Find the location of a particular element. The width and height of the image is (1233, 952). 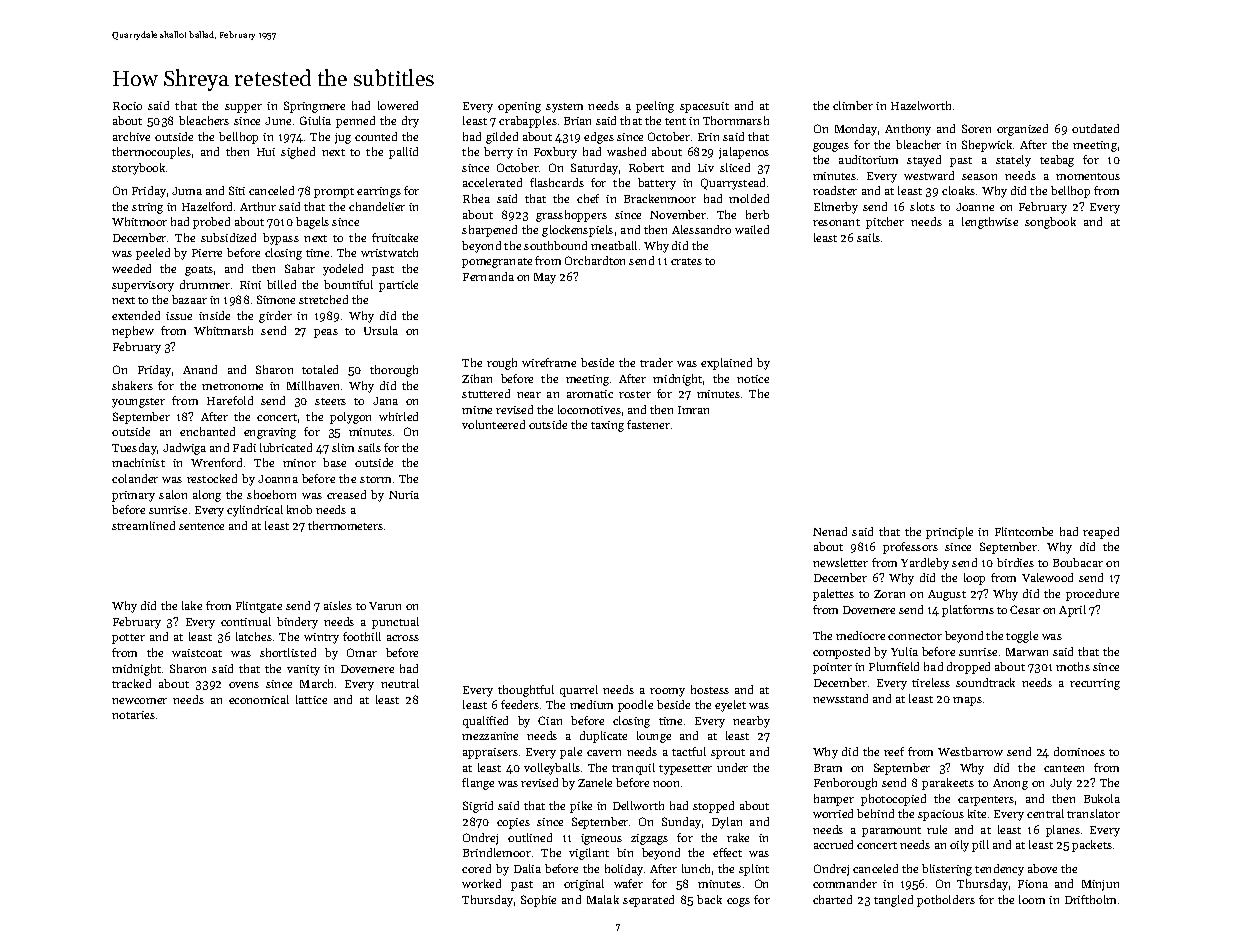

lowered is located at coordinates (398, 105).
